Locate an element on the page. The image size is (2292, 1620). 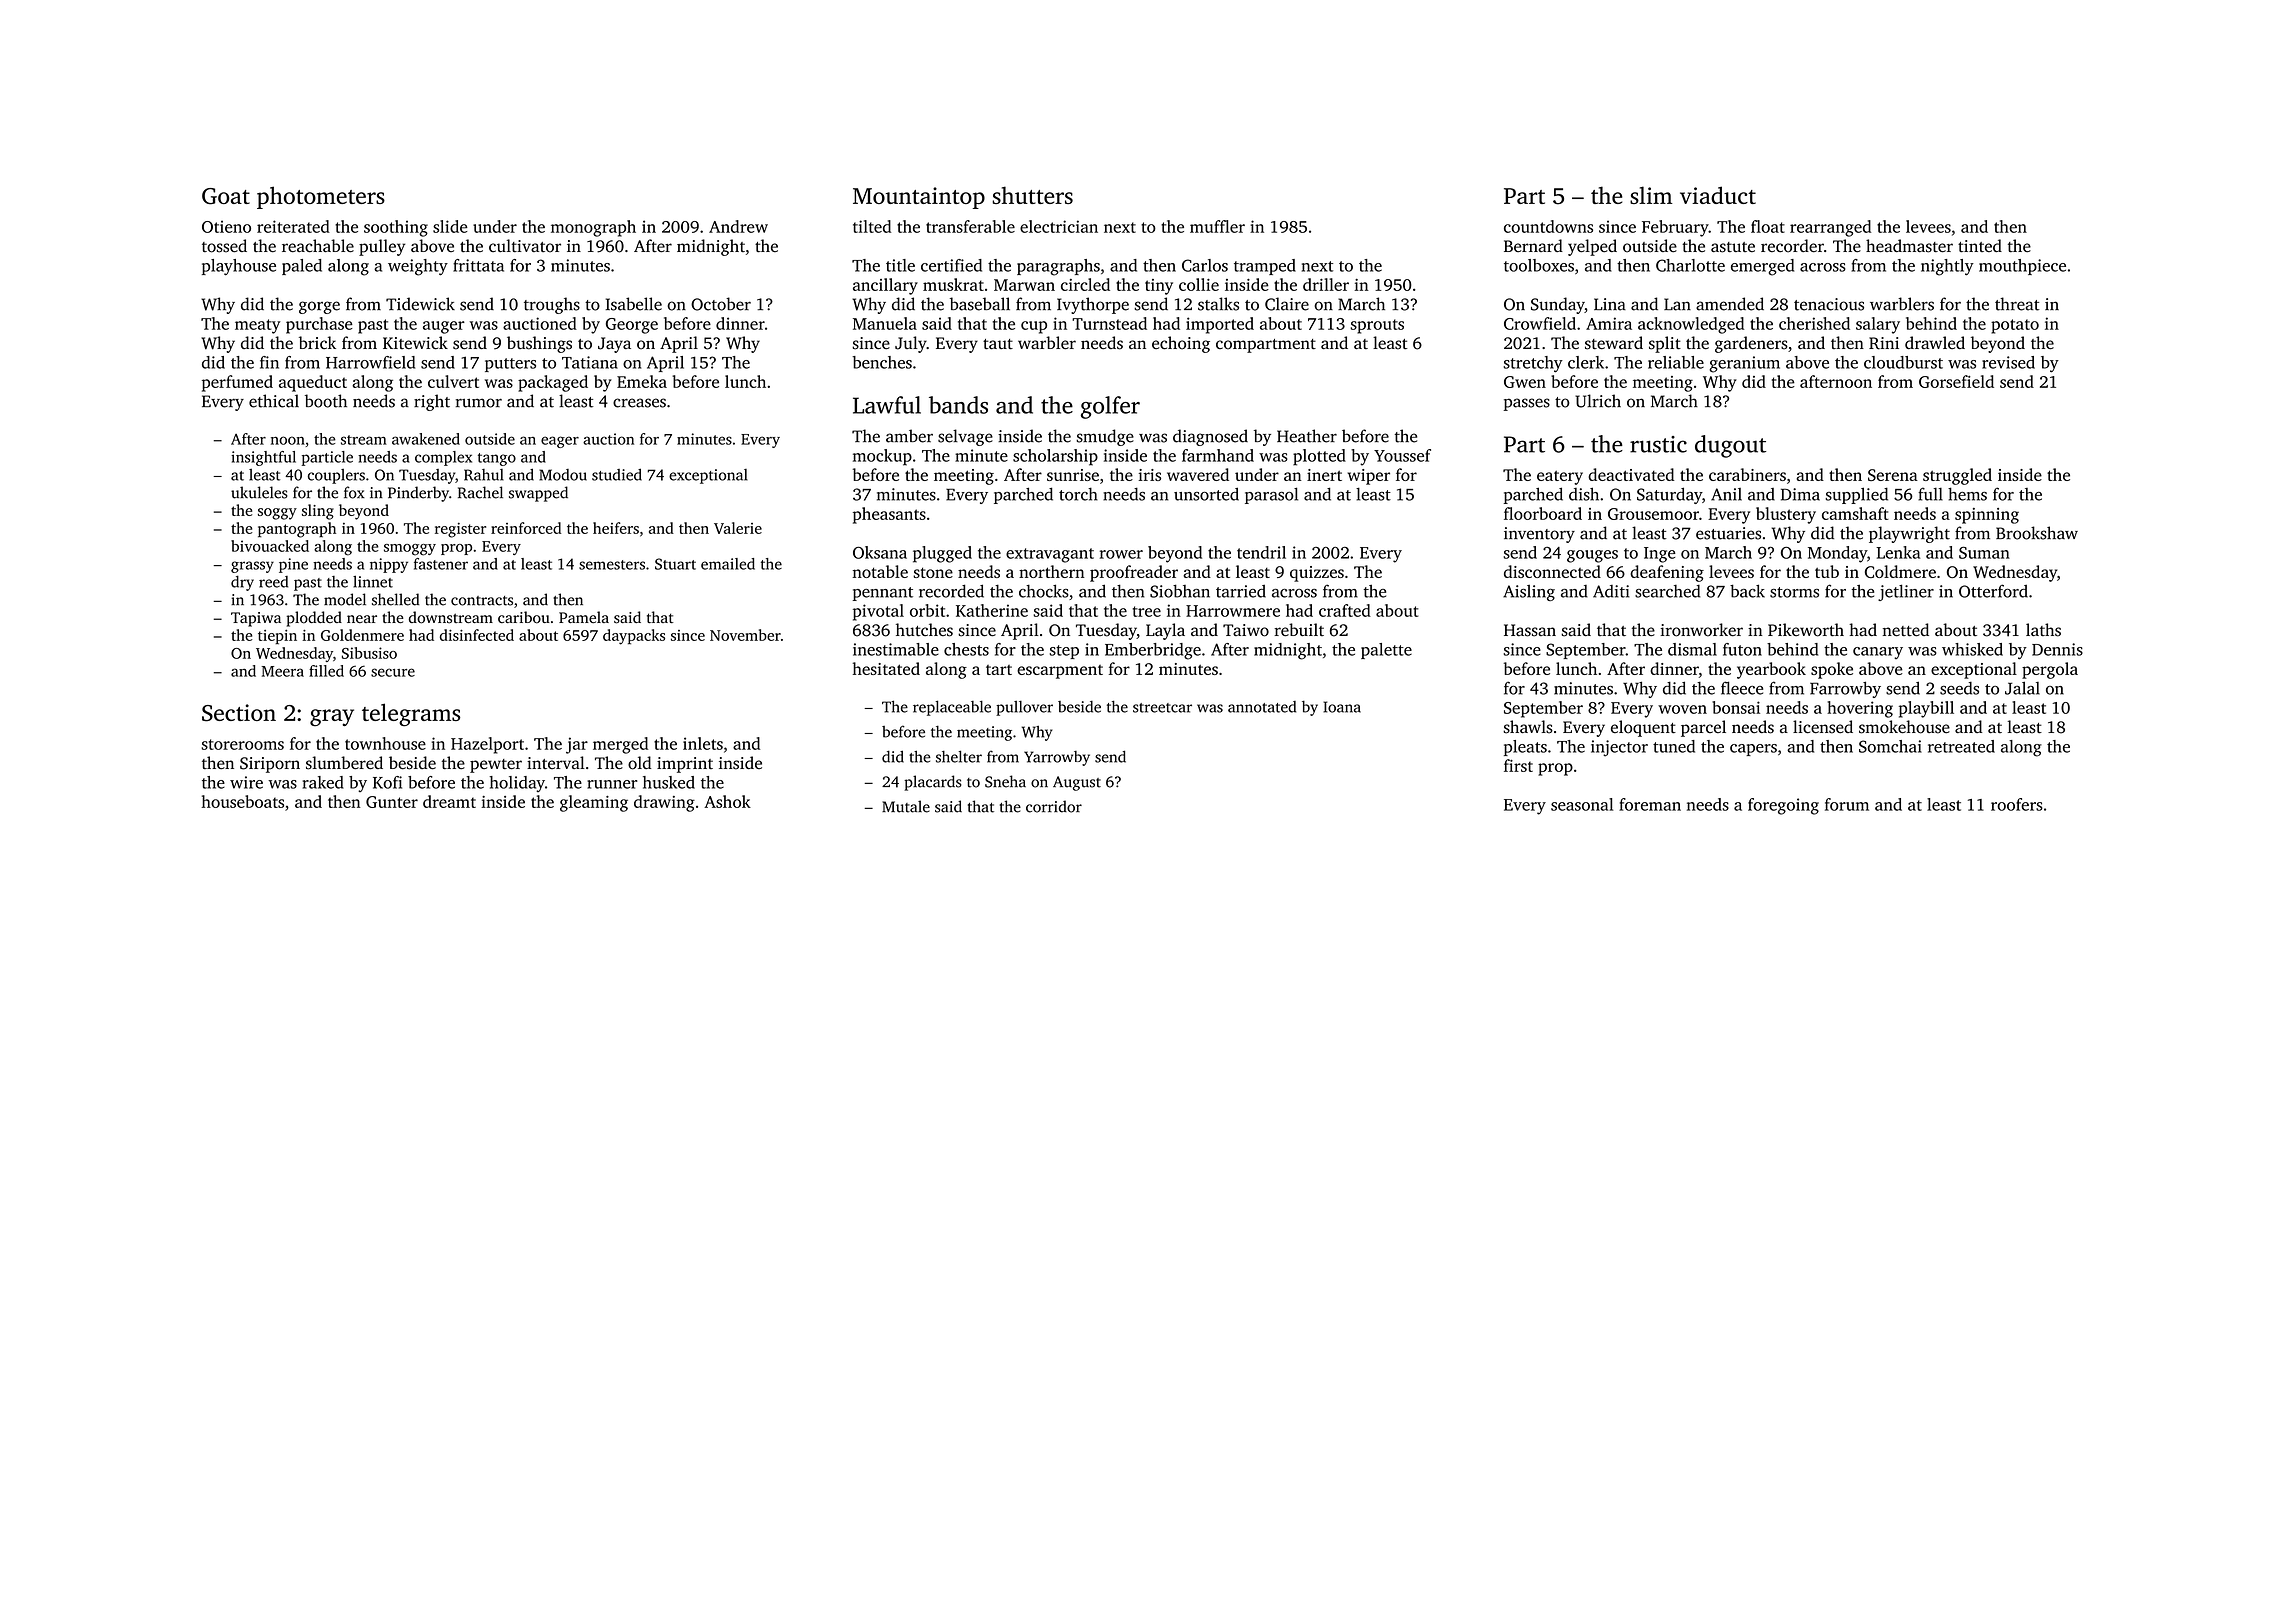
Yarrowby is located at coordinates (1057, 758).
